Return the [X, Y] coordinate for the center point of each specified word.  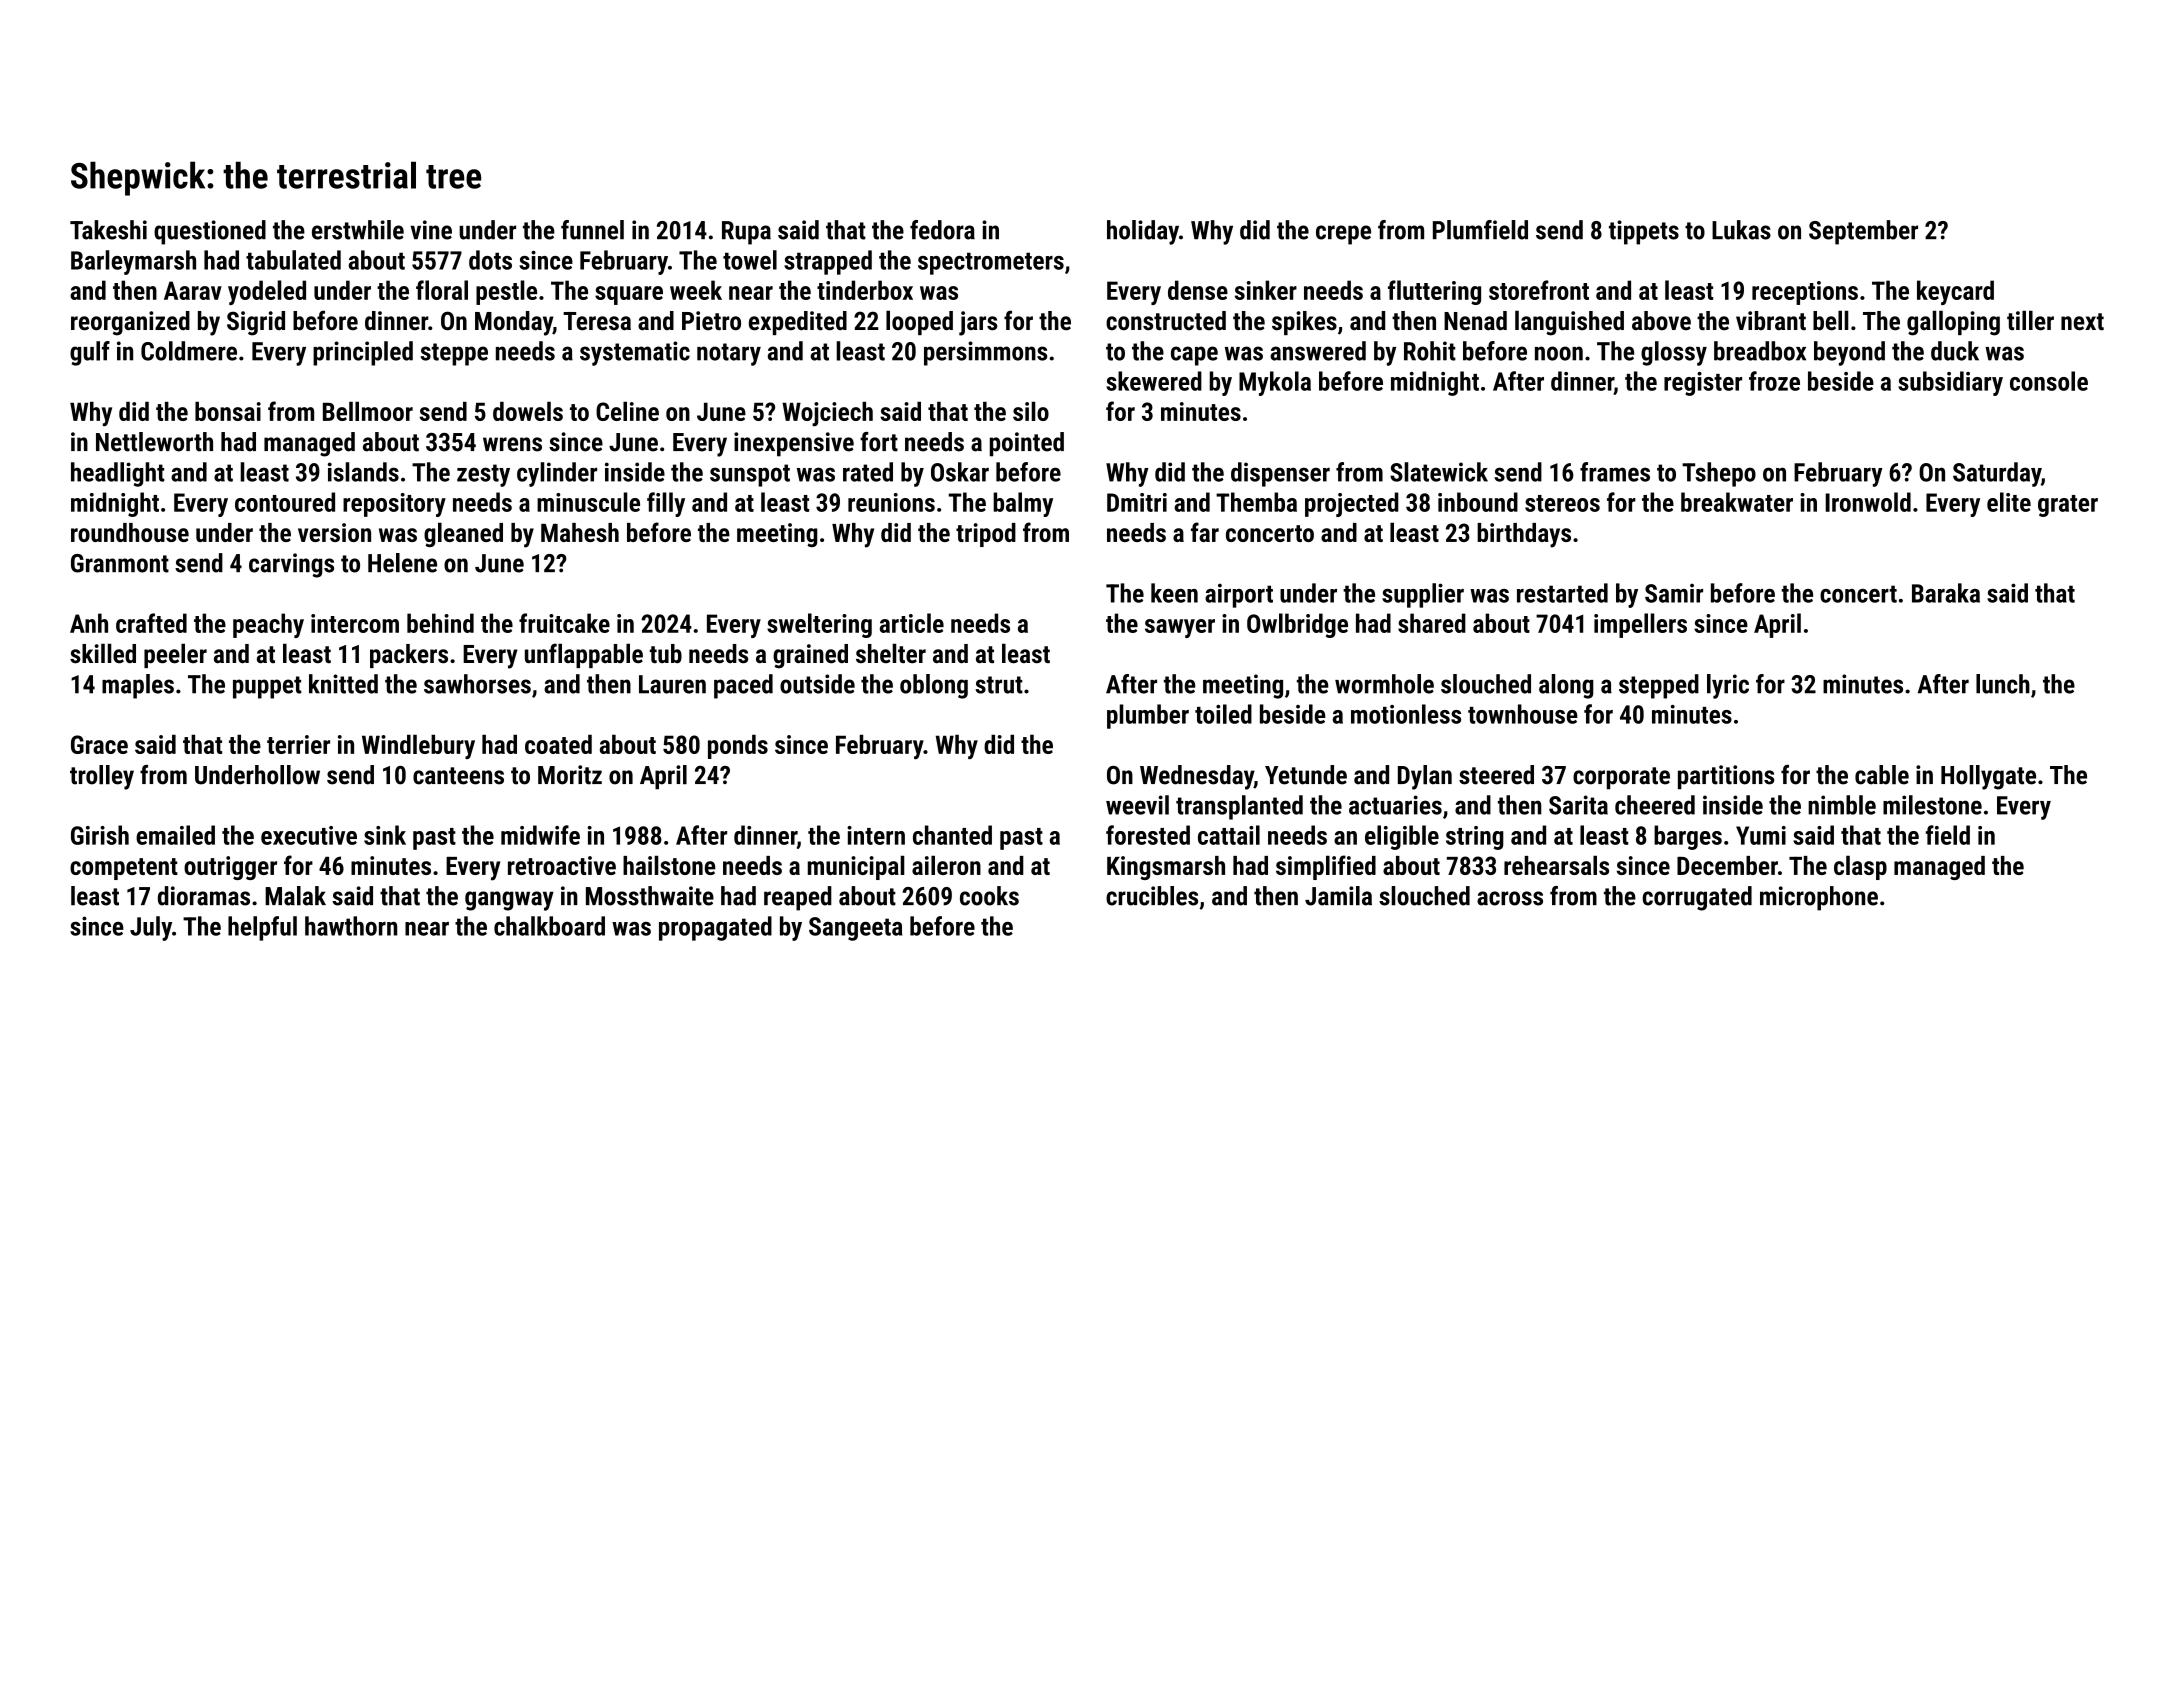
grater [2068, 506]
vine [431, 230]
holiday [1143, 232]
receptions [1805, 293]
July [151, 928]
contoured [285, 502]
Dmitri [1137, 502]
